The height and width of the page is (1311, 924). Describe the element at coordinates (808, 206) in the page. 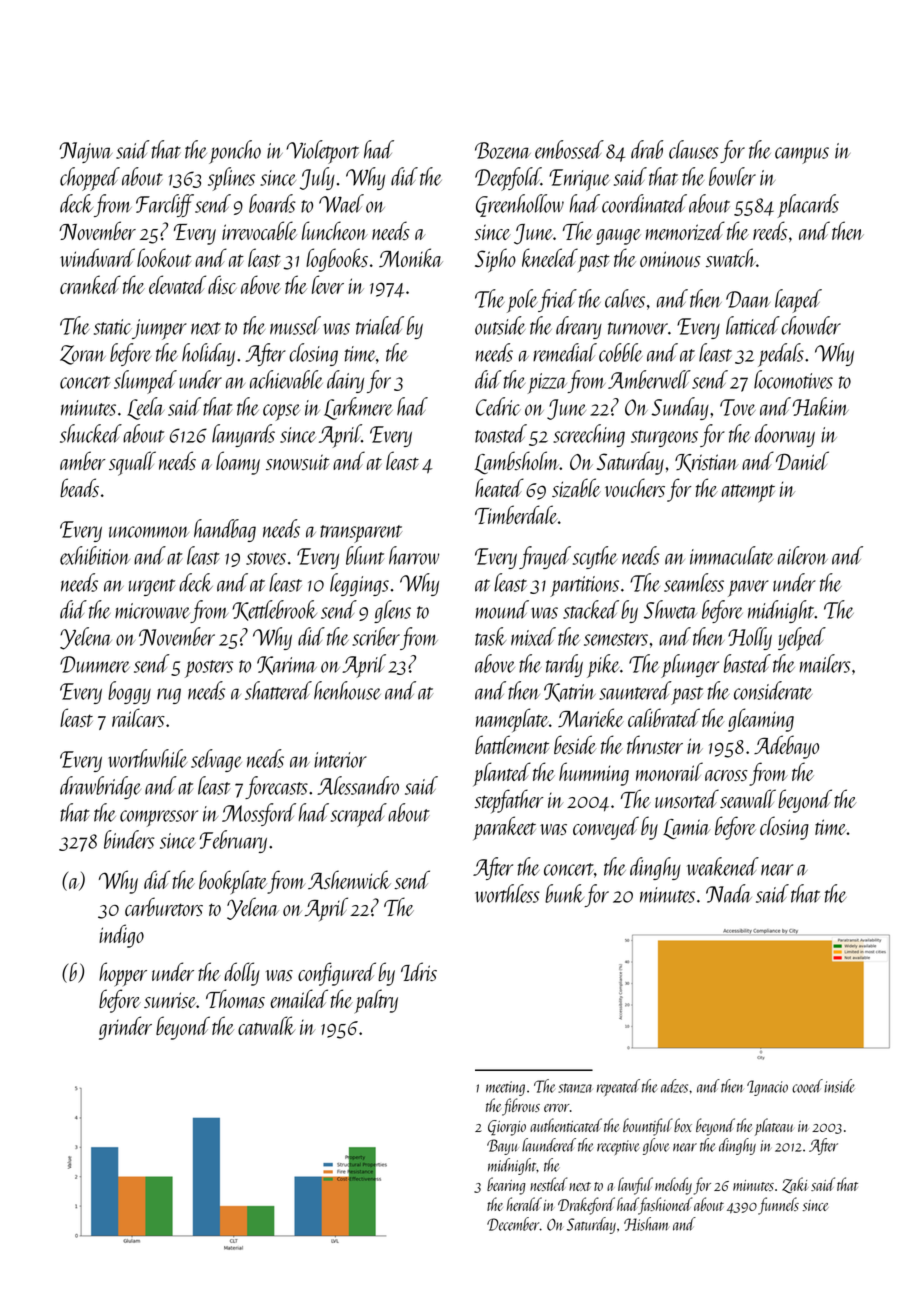

I see `placards` at that location.
